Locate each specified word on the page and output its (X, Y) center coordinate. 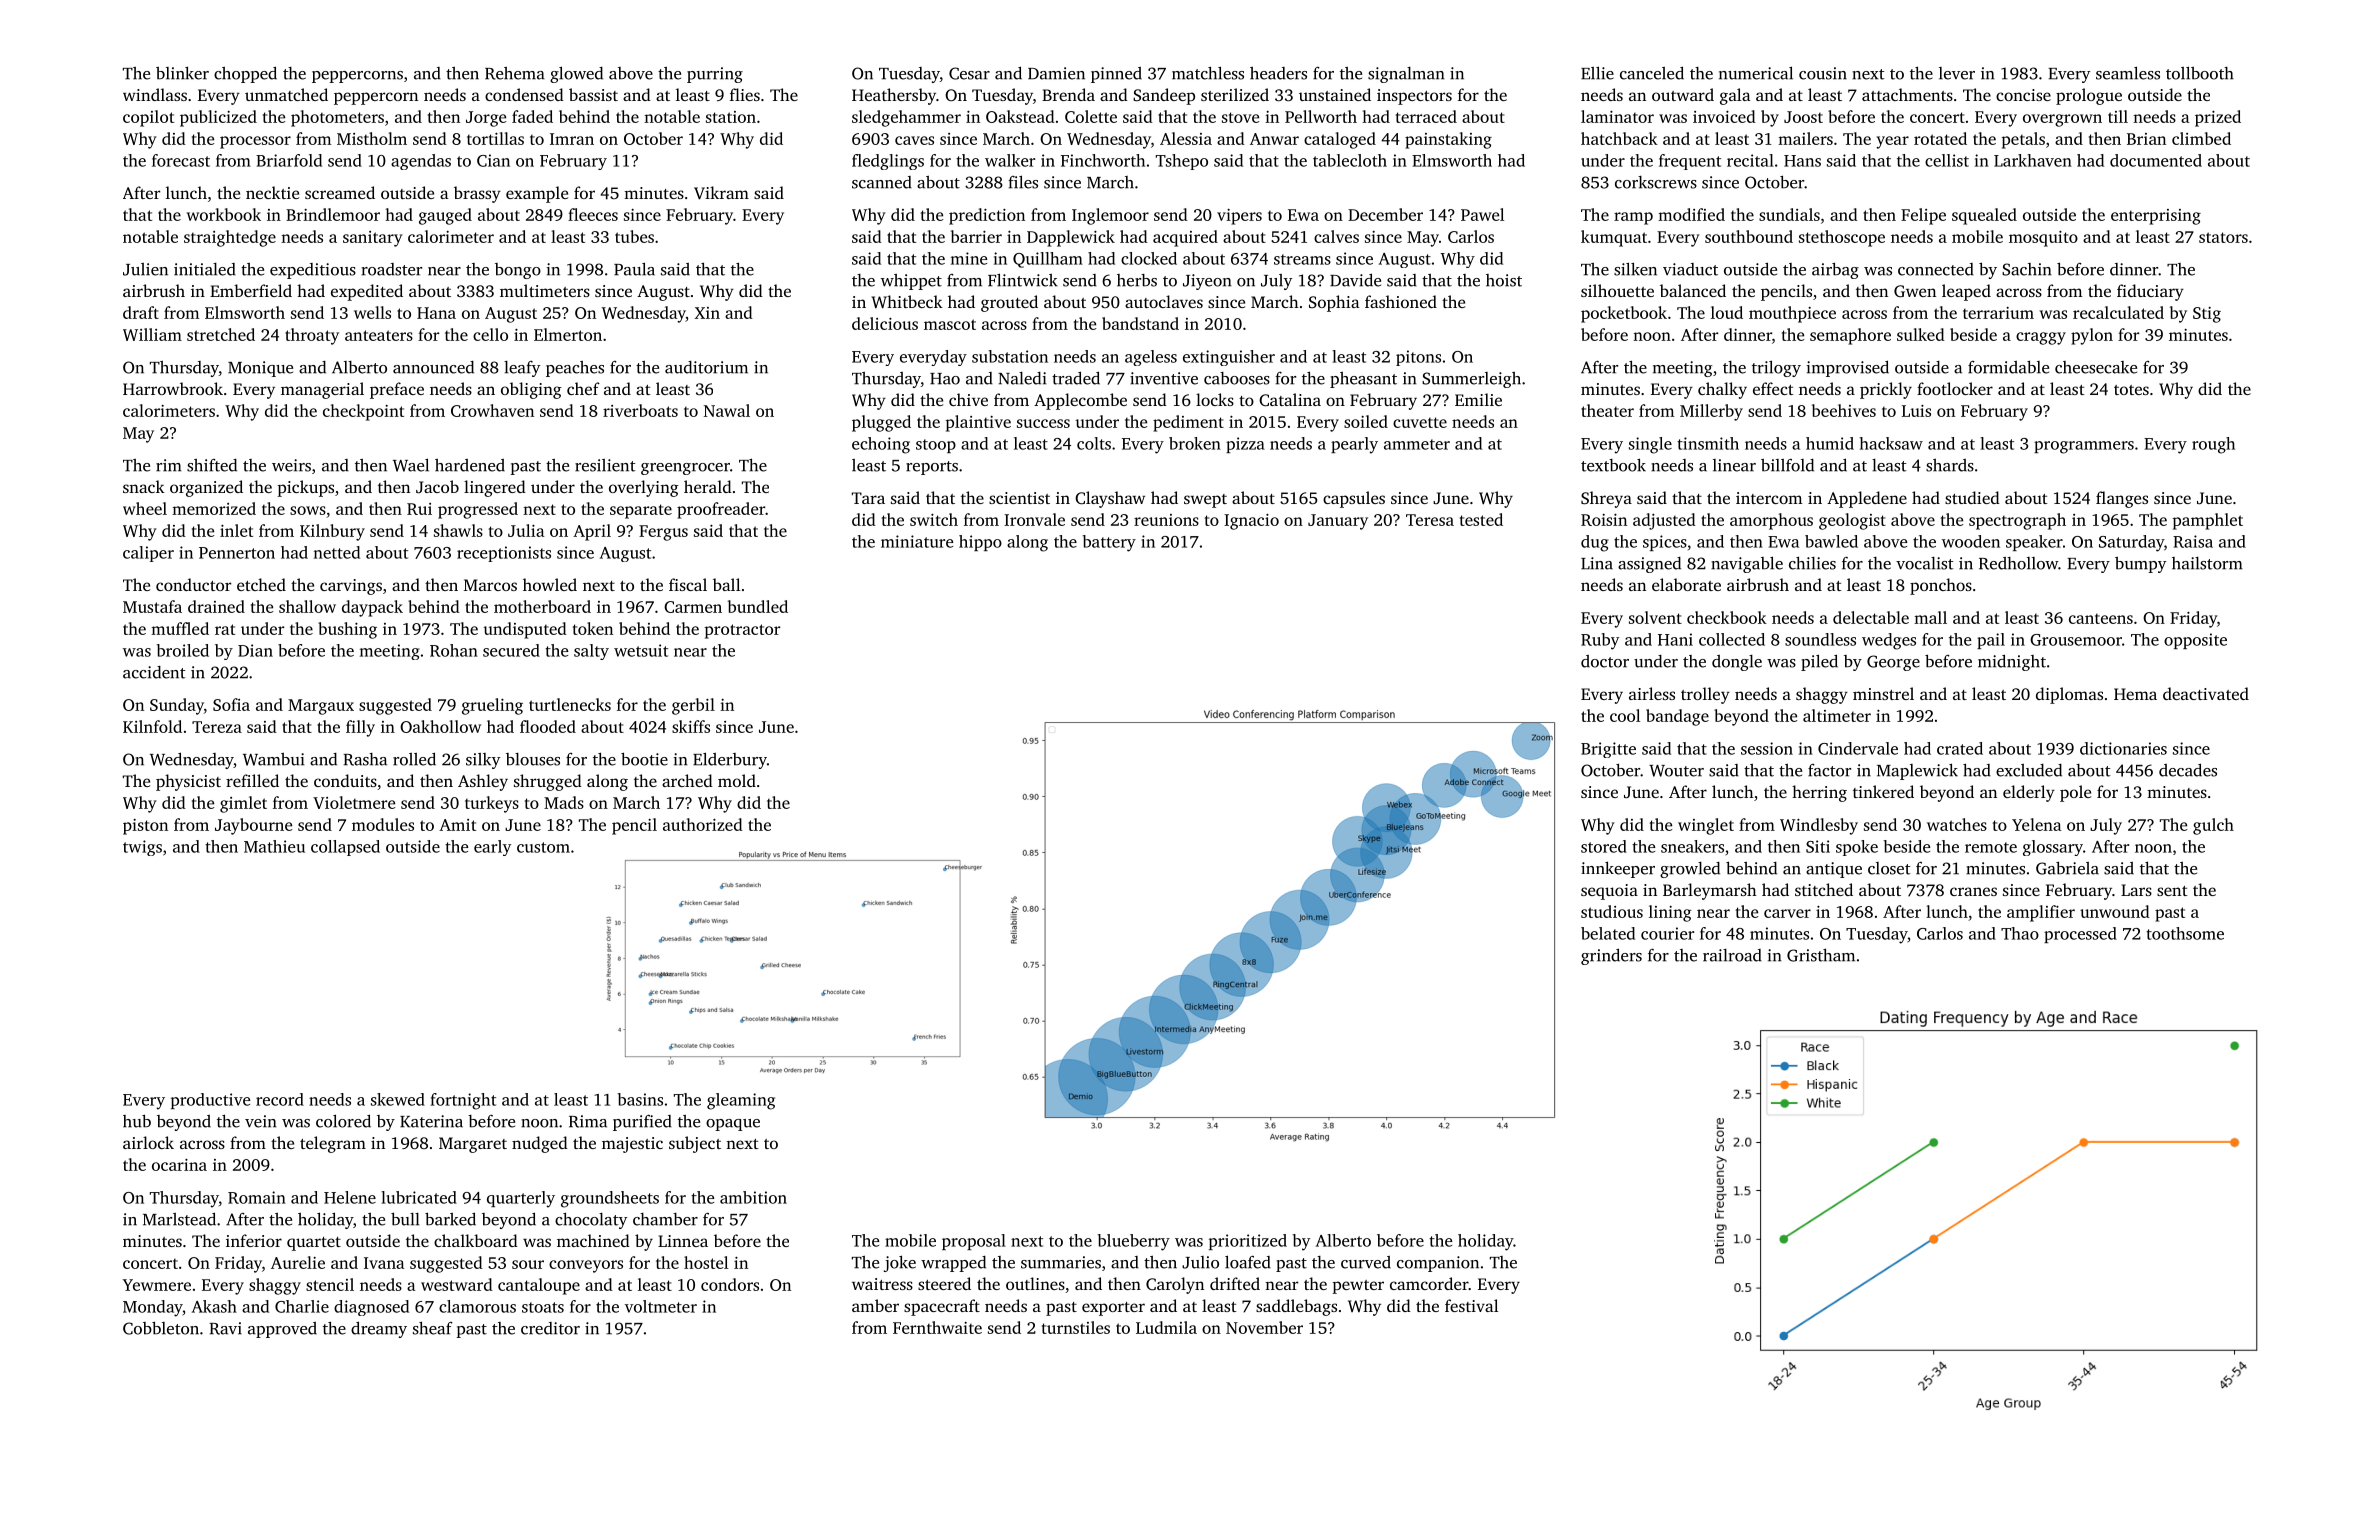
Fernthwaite (937, 1327)
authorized (703, 824)
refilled (252, 780)
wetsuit (641, 650)
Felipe (1923, 216)
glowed (576, 74)
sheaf (433, 1328)
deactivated (2206, 693)
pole (2075, 793)
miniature (917, 541)
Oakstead (1020, 116)
